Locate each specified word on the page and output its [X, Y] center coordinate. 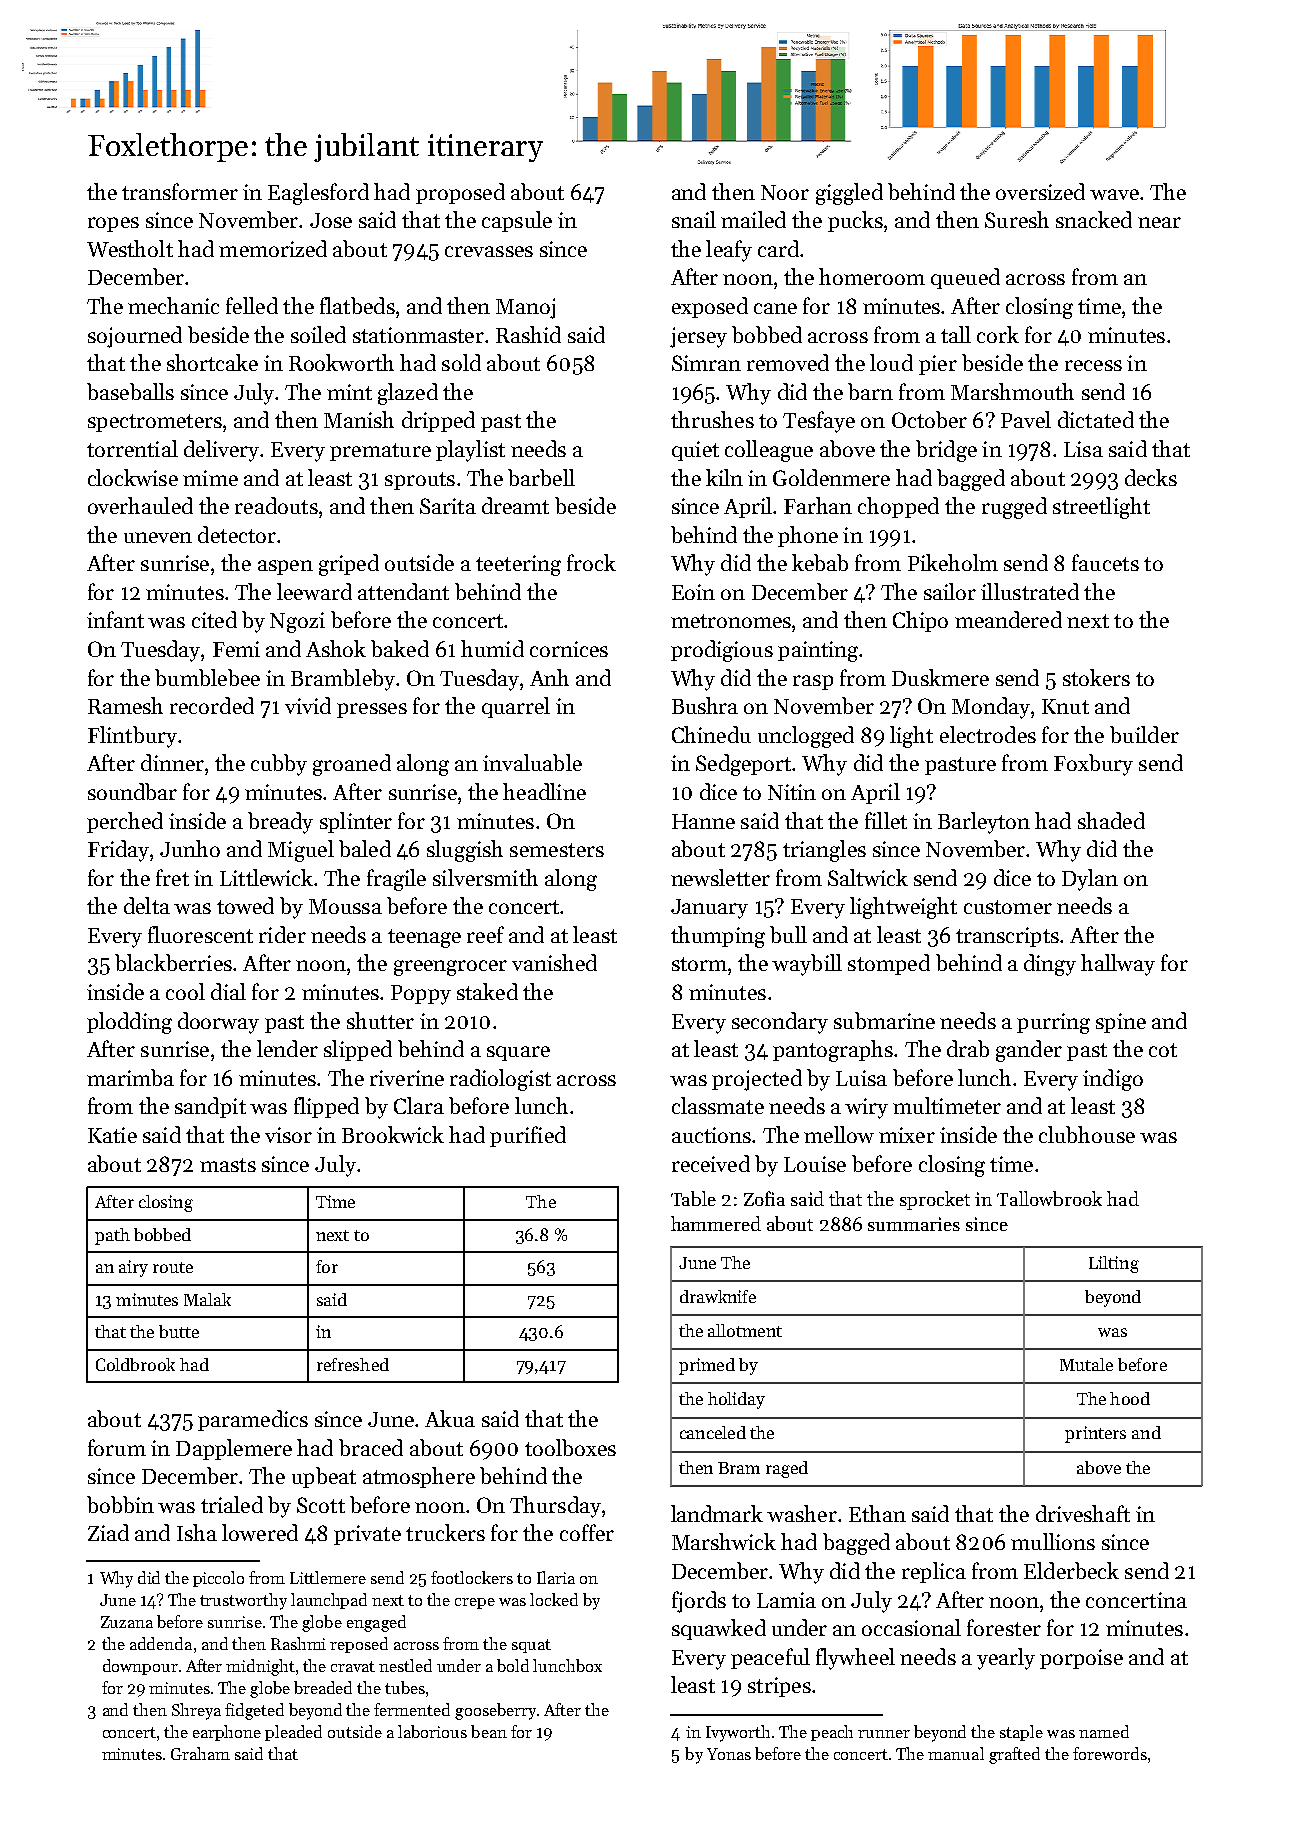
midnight [260, 1667]
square [518, 1053]
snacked [1094, 219]
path [112, 1236]
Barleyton [984, 823]
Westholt [130, 248]
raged [787, 1469]
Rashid [528, 334]
